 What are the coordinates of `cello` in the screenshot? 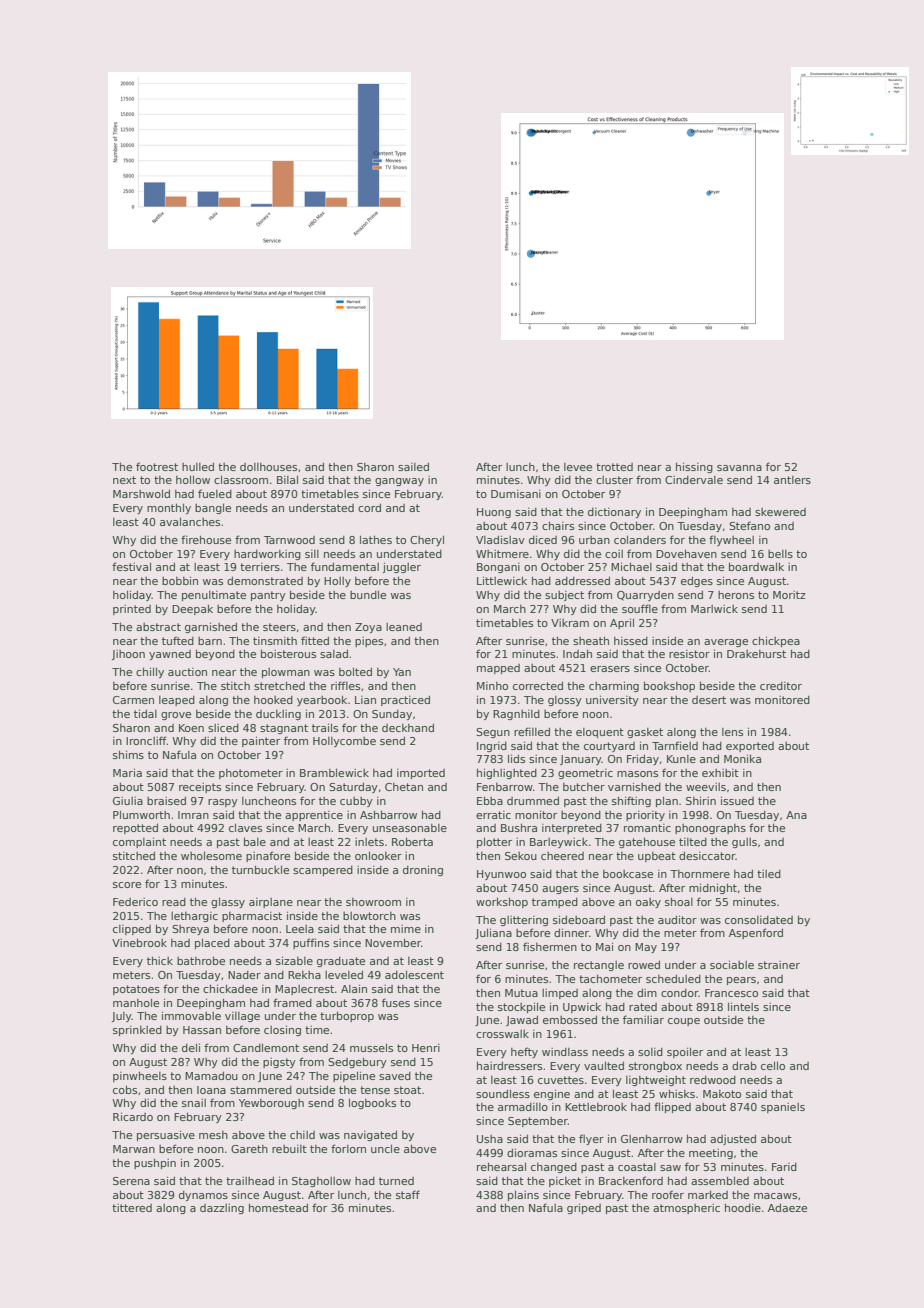 It's located at (773, 1065).
